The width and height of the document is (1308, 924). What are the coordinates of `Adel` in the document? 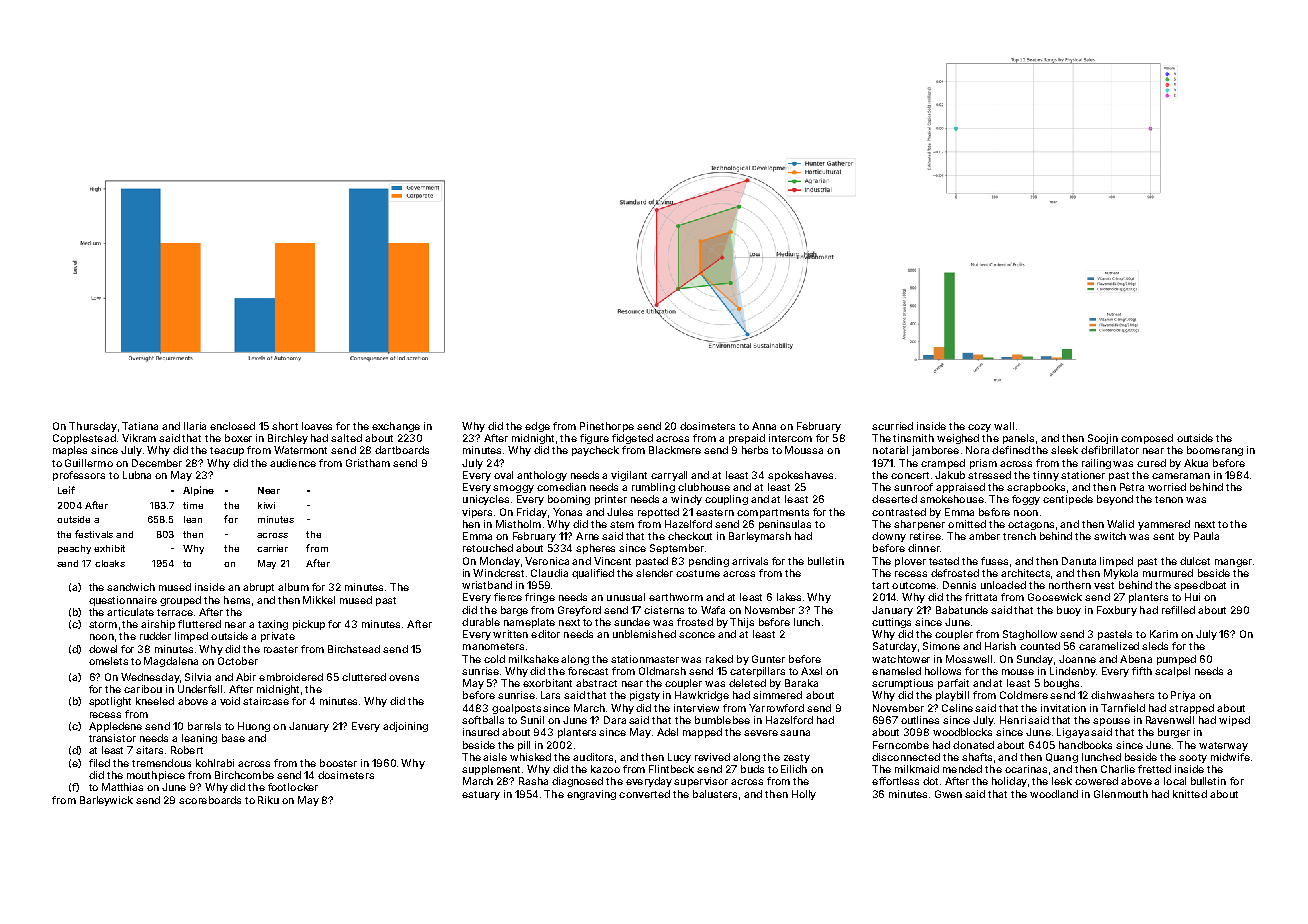 It's located at (667, 732).
